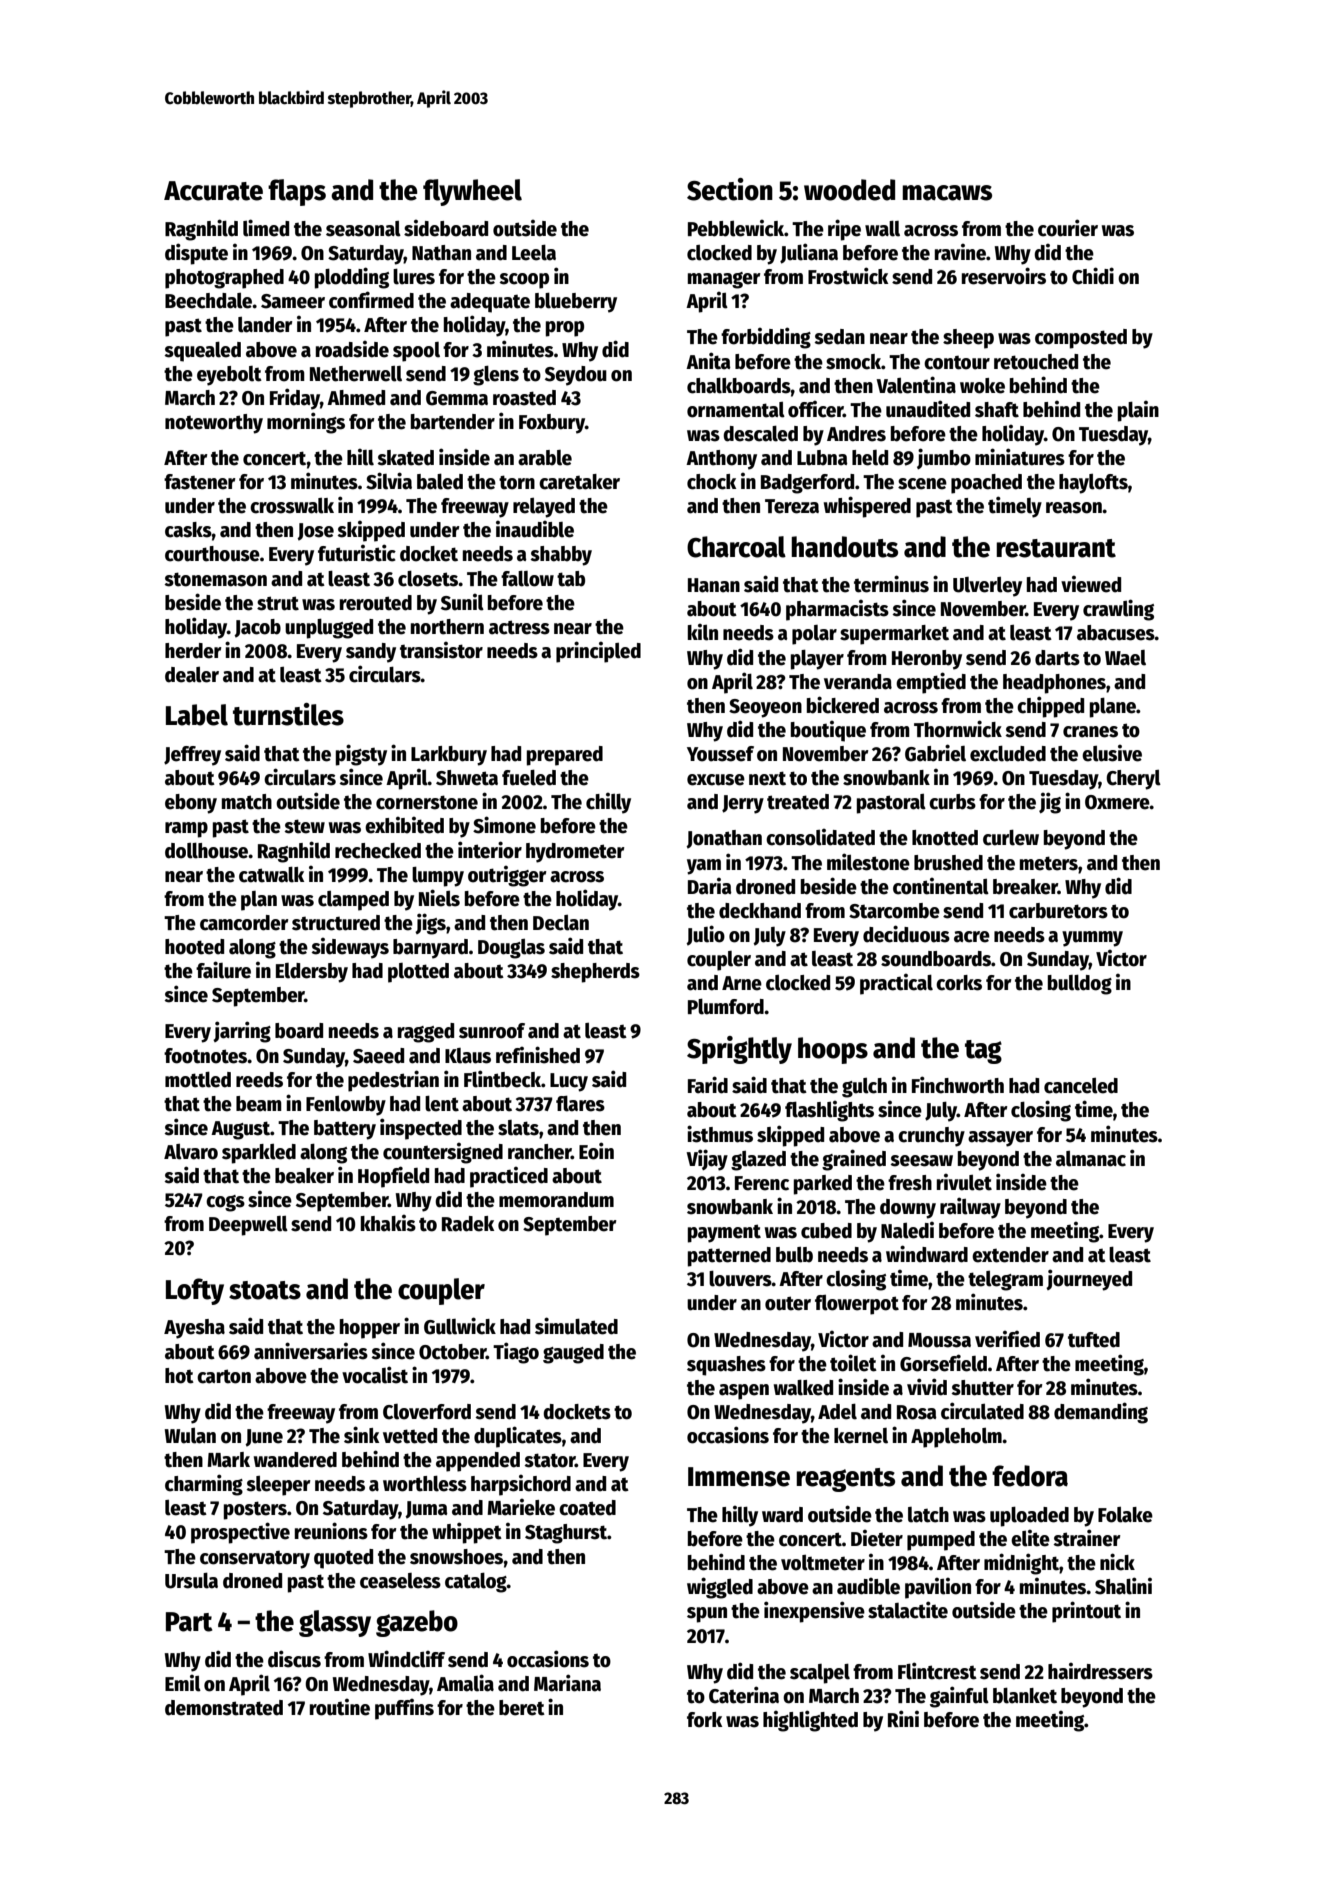  Describe the element at coordinates (959, 983) in the screenshot. I see `corks` at that location.
